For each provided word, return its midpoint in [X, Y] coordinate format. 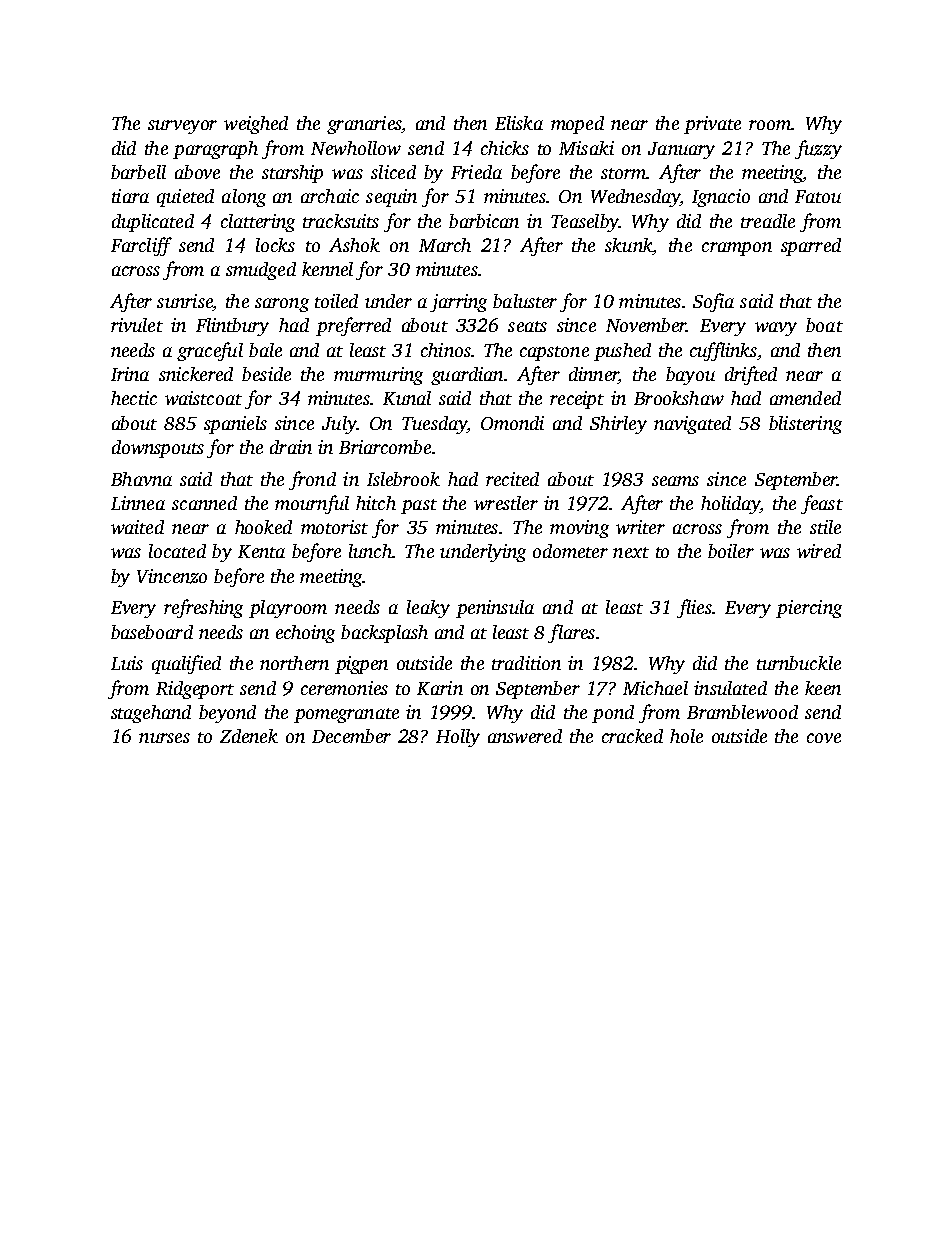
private [712, 125]
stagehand [151, 714]
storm [623, 173]
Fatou [818, 196]
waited [137, 527]
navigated [692, 425]
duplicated [153, 223]
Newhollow [356, 148]
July [339, 425]
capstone [554, 353]
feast [822, 504]
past [419, 506]
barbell [138, 172]
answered [525, 736]
